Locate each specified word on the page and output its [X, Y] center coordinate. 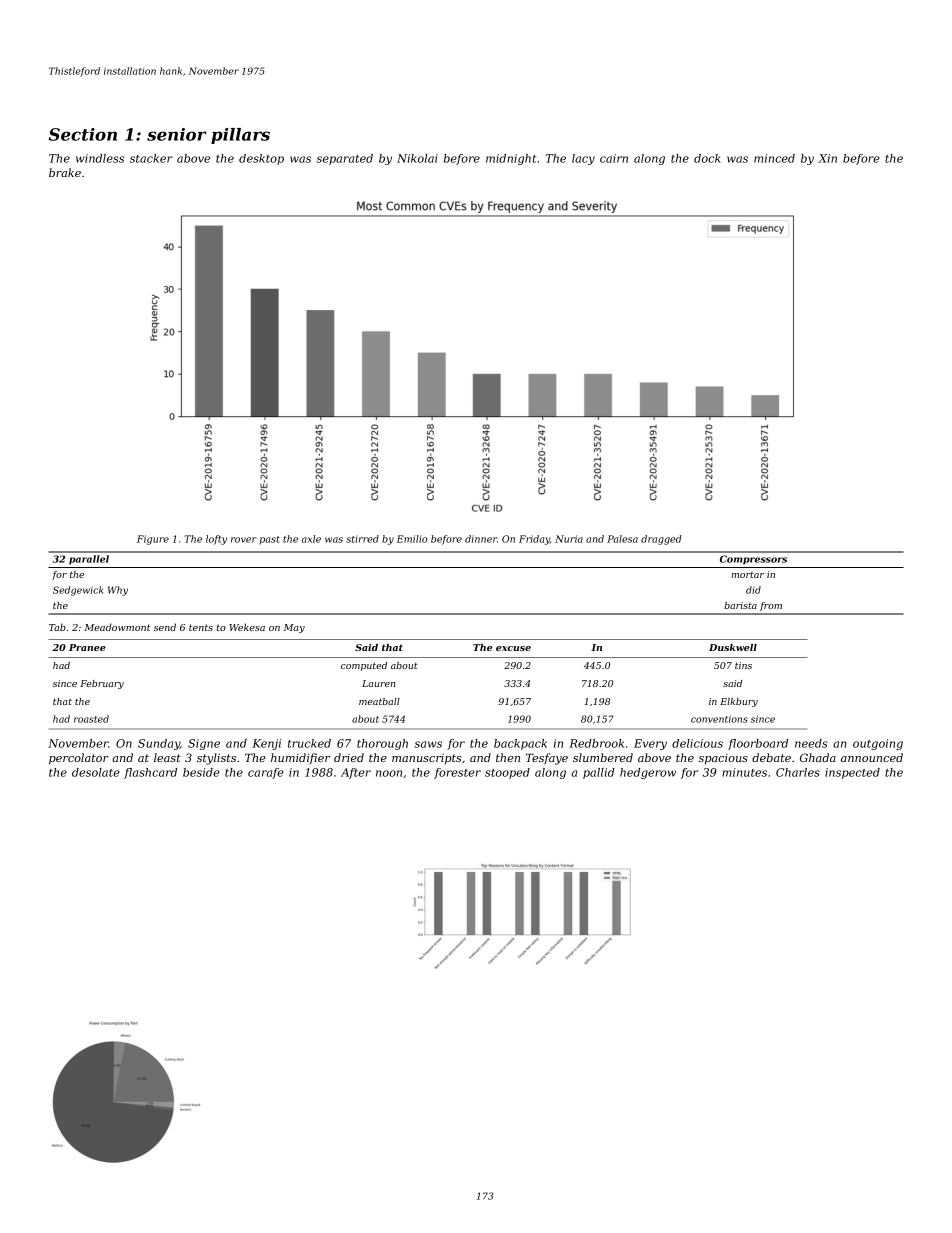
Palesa [622, 539]
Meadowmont [117, 627]
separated [344, 159]
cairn [614, 158]
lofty [216, 540]
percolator [79, 759]
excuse [513, 648]
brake [65, 172]
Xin [827, 158]
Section [83, 134]
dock [707, 158]
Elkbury [739, 702]
